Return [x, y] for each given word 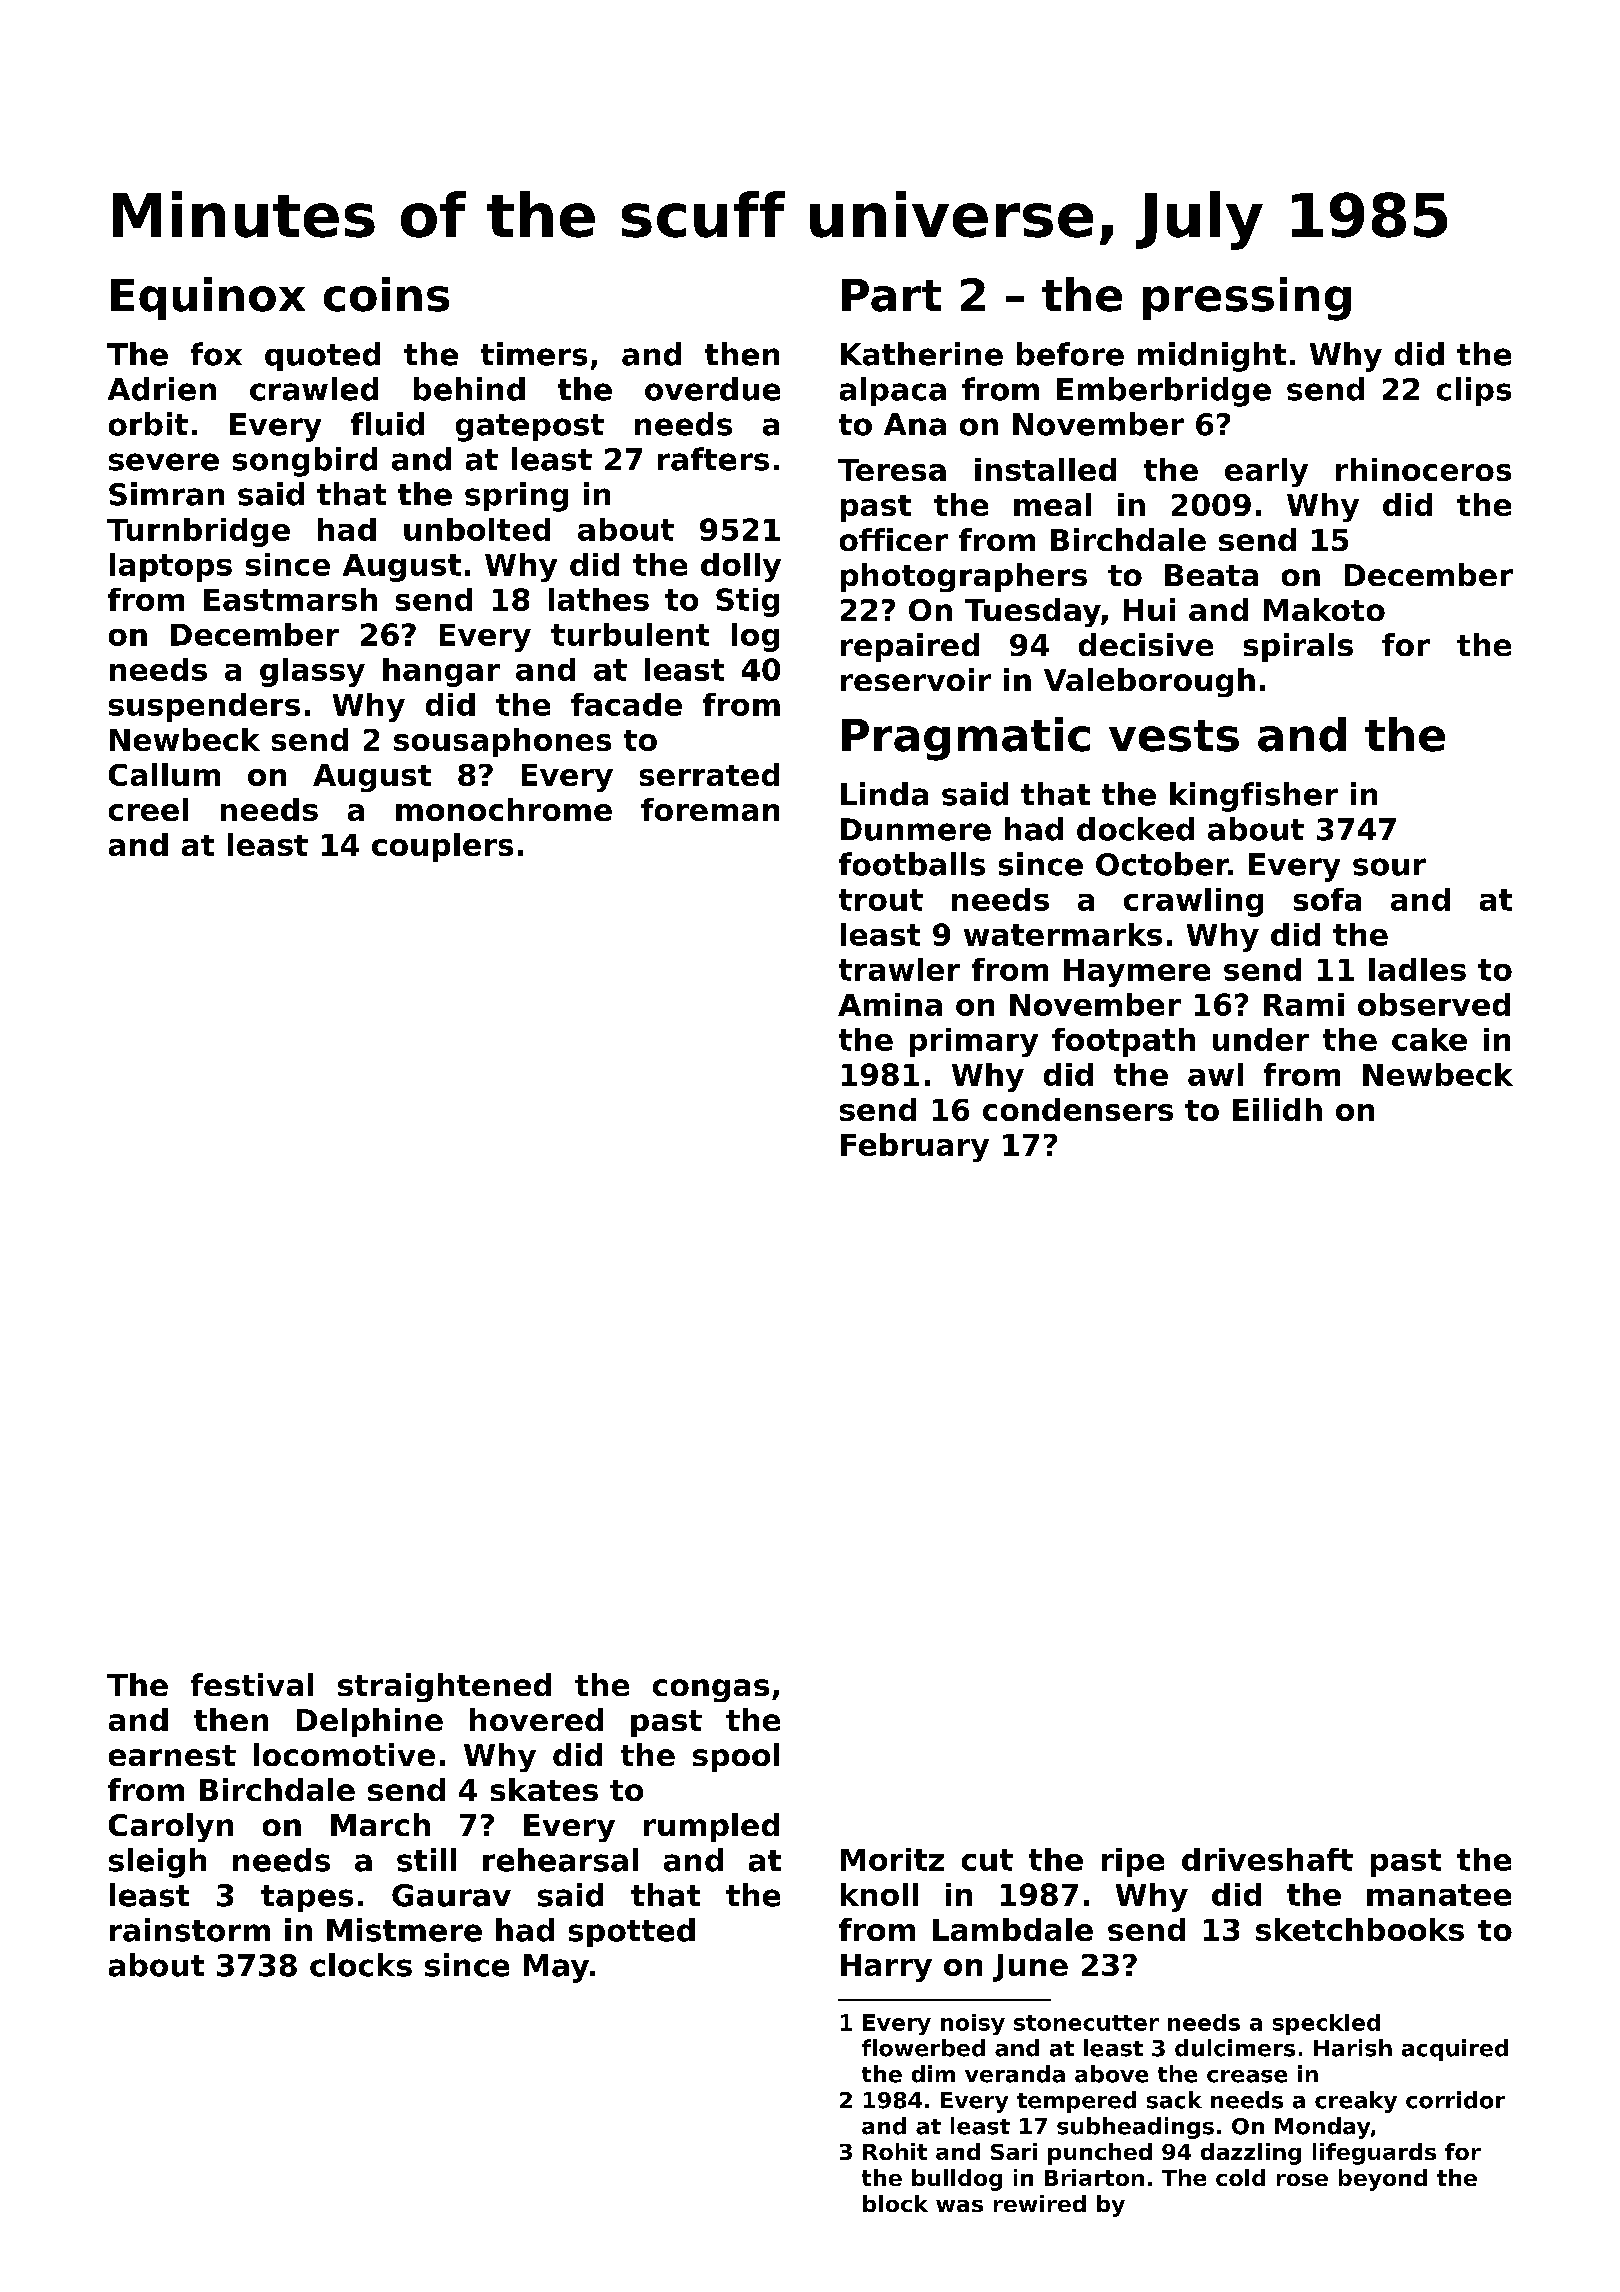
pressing [1247, 299]
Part [891, 295]
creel [148, 809]
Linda [884, 794]
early [1266, 472]
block [895, 2203]
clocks [361, 1965]
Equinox [208, 298]
